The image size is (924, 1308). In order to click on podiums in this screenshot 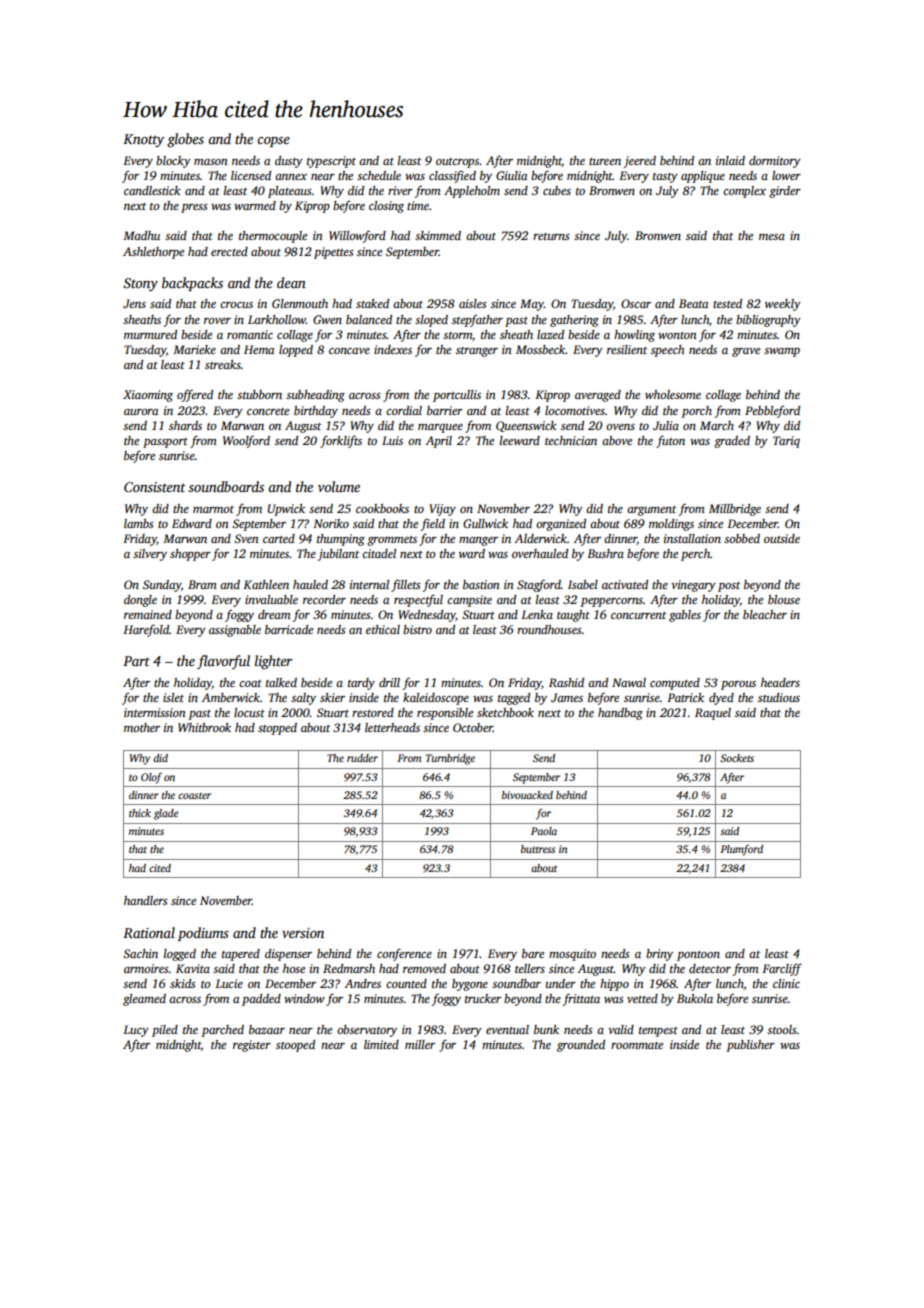, I will do `click(203, 934)`.
